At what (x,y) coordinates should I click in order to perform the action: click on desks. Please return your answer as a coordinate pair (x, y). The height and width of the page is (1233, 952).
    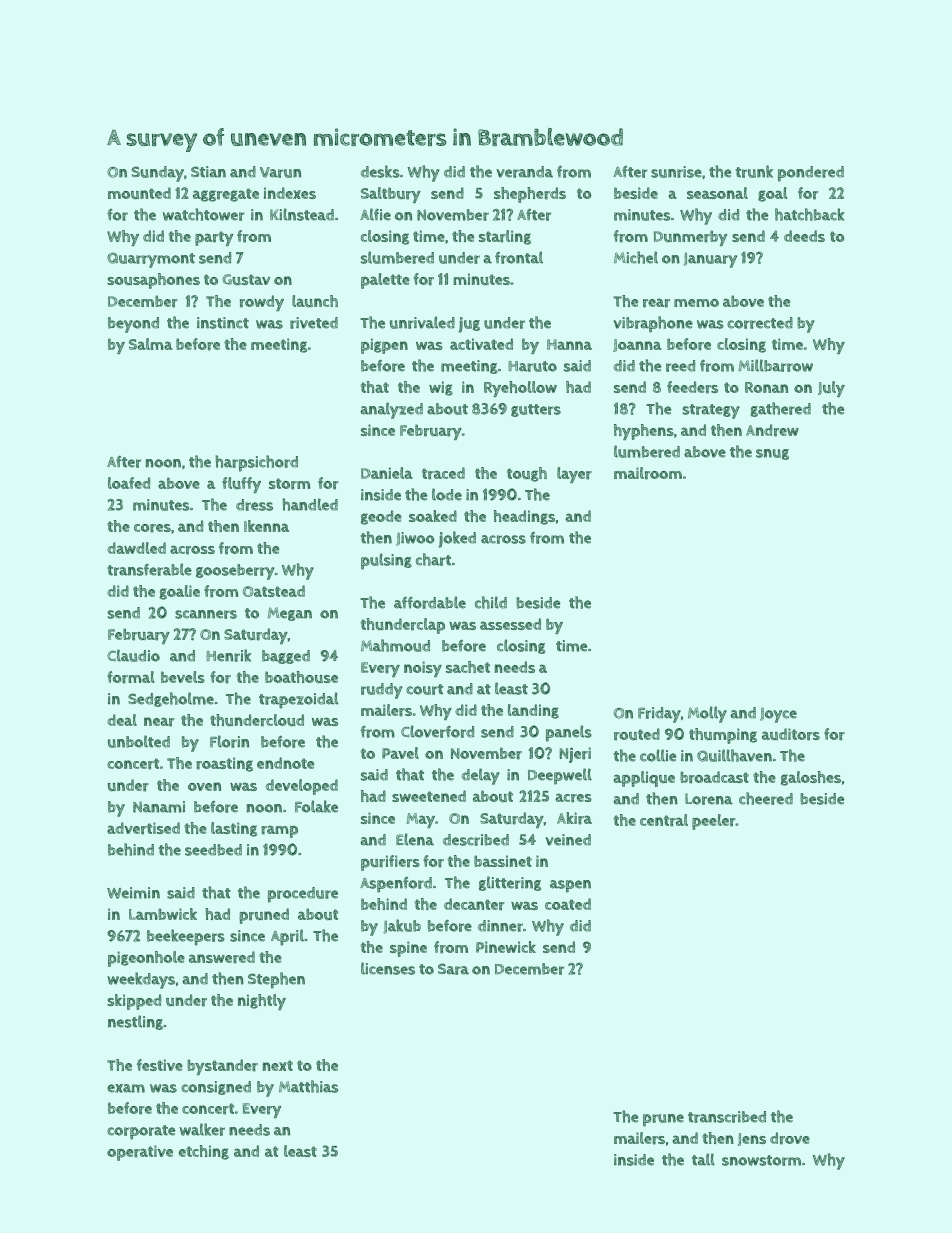
    Looking at the image, I should click on (380, 171).
